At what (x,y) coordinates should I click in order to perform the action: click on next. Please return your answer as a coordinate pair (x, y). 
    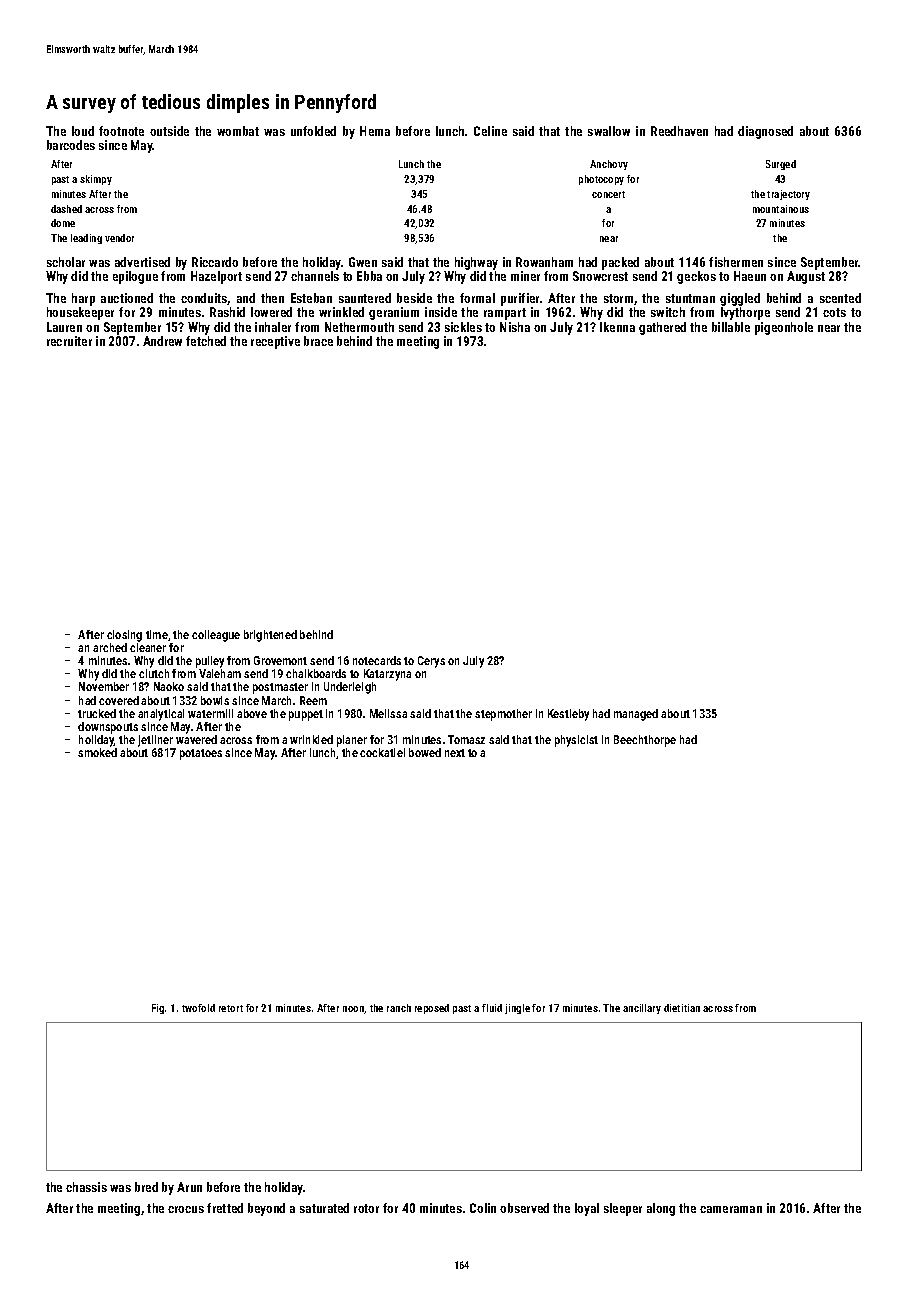
    Looking at the image, I should click on (455, 753).
